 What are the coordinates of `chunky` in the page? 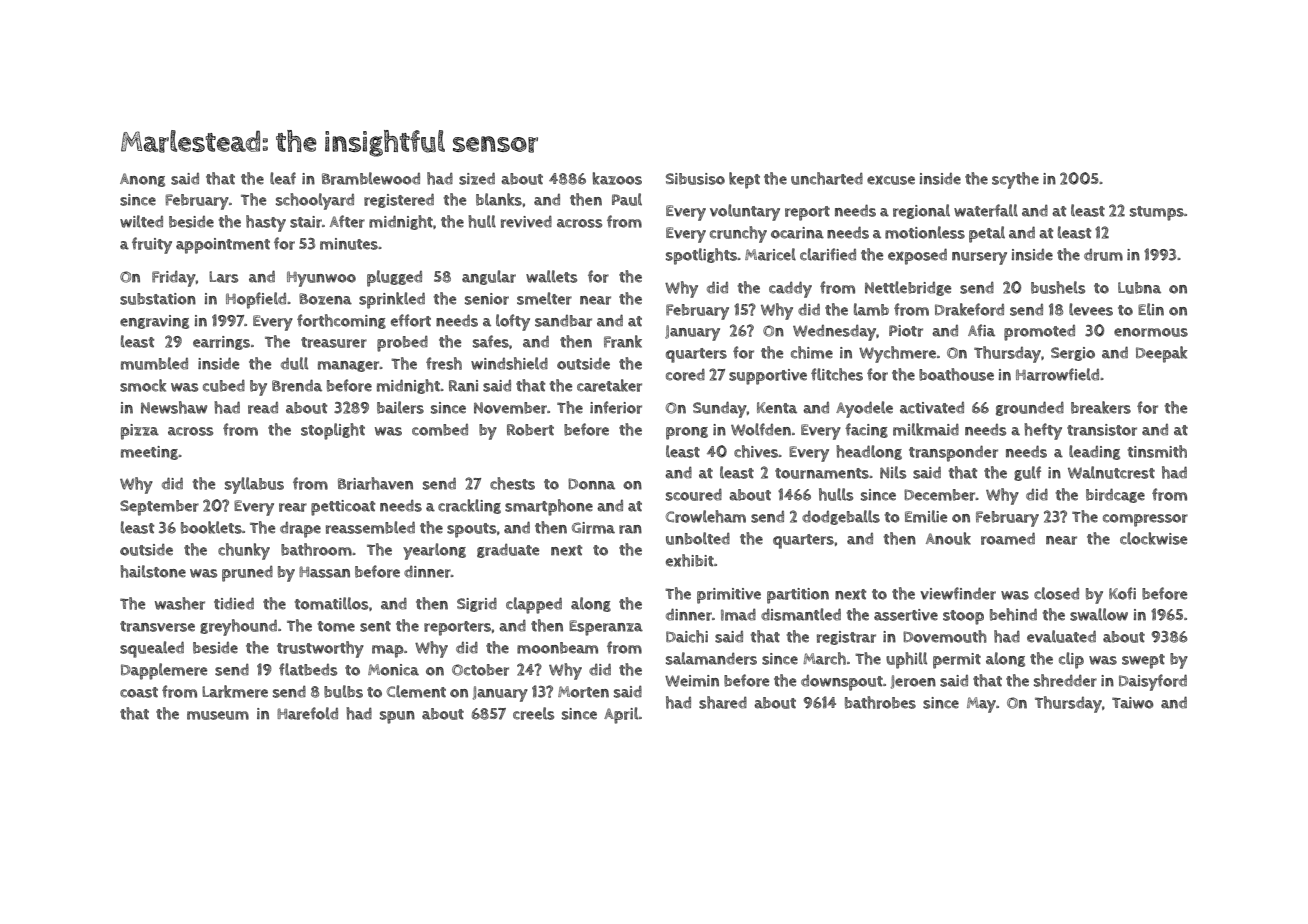 It's located at (244, 551).
